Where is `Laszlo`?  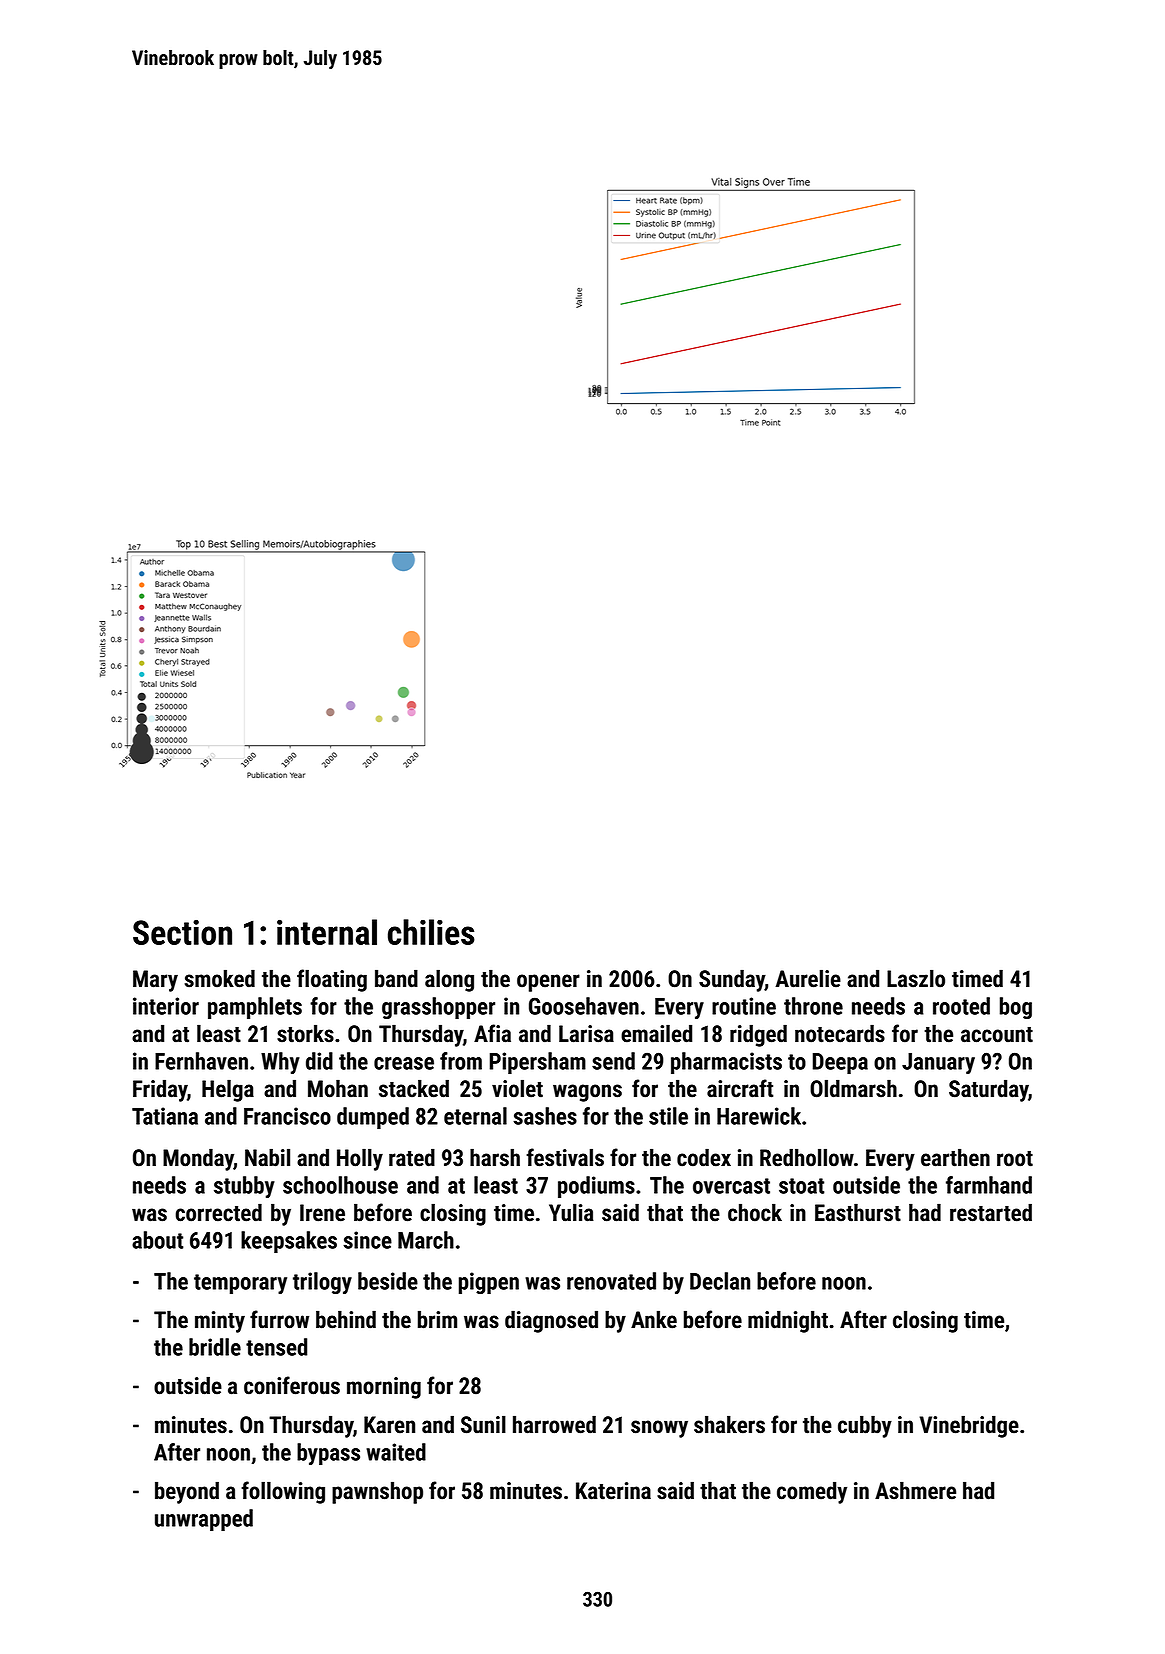 Laszlo is located at coordinates (916, 978).
